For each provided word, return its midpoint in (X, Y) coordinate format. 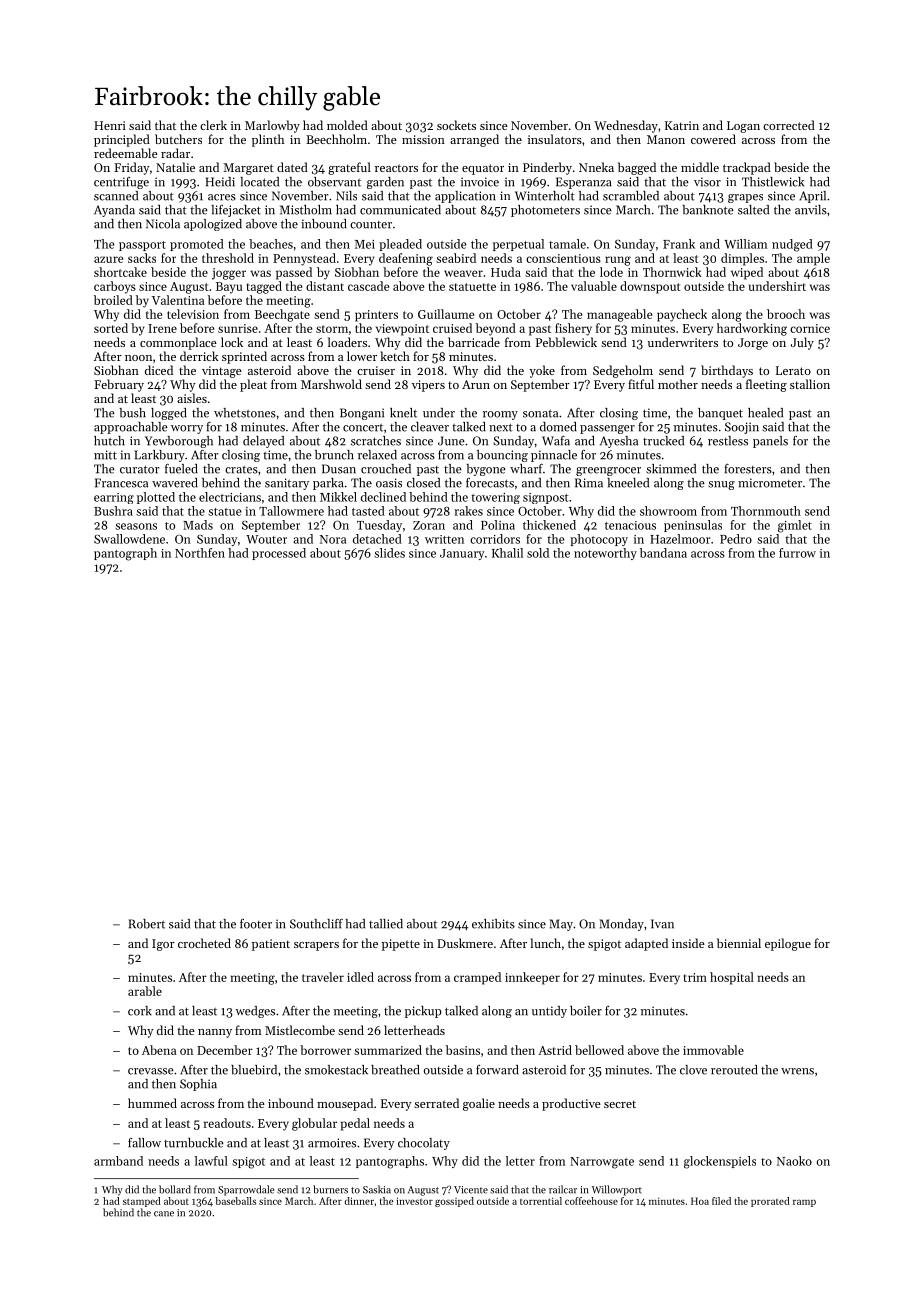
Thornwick (672, 272)
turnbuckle (194, 1143)
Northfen (200, 553)
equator (483, 169)
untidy (549, 1012)
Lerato (793, 370)
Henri (110, 125)
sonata (540, 414)
